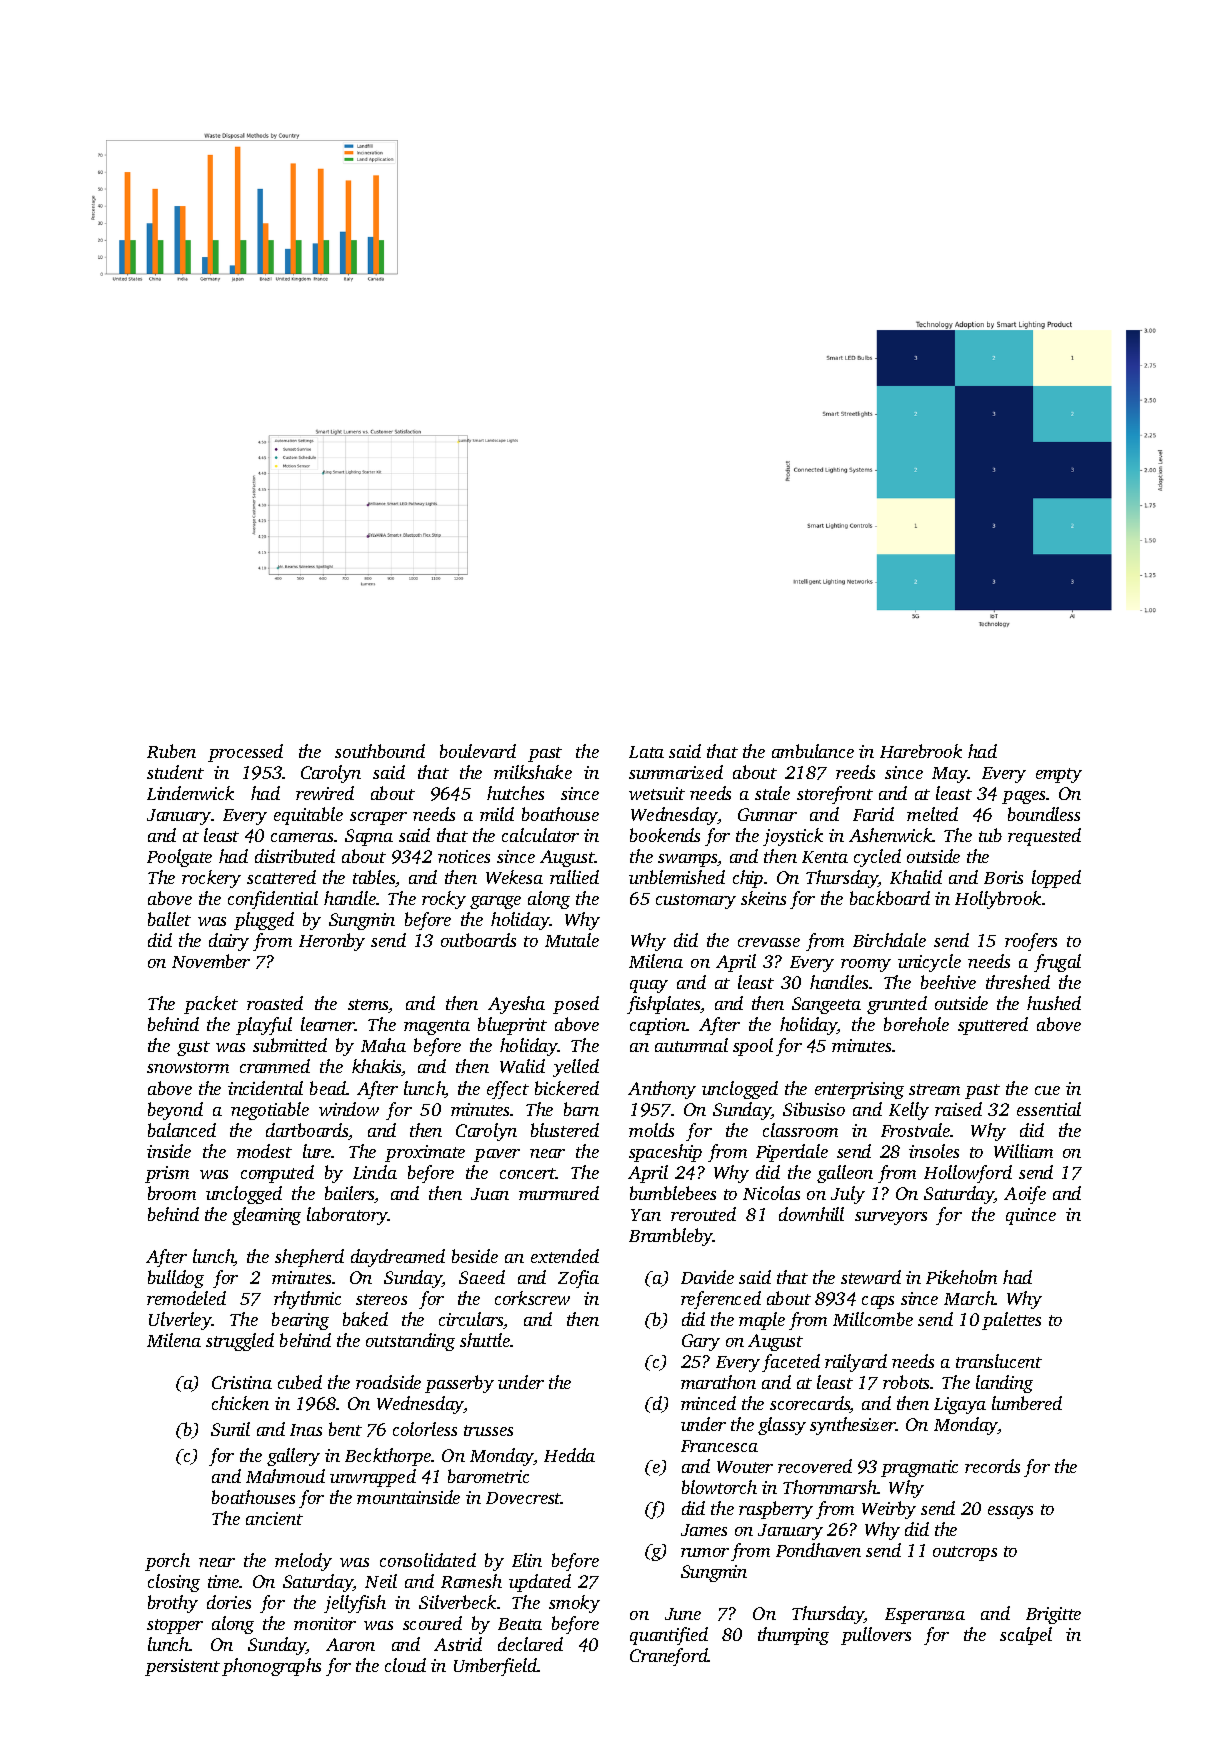  I want to click on modest, so click(264, 1151).
